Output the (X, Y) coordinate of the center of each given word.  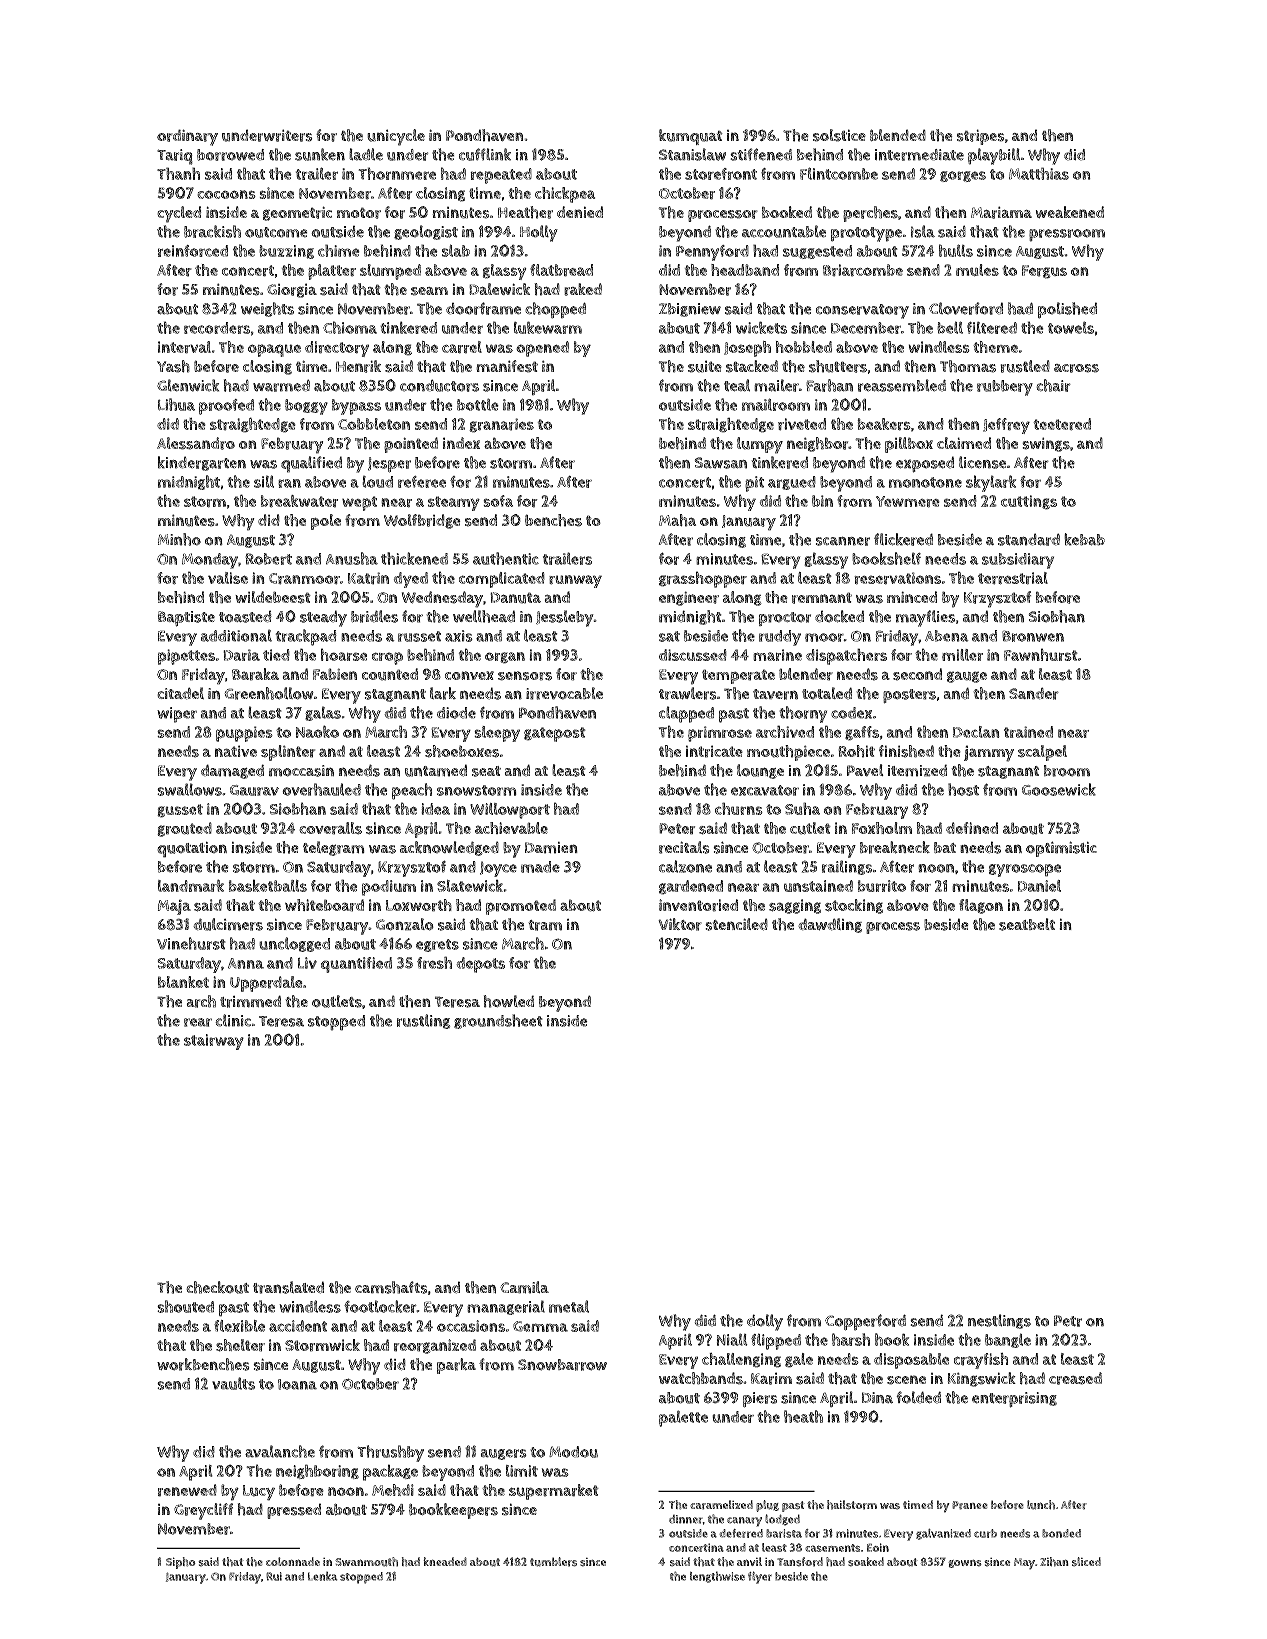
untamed (436, 770)
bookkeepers (453, 1511)
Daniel (1039, 886)
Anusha (352, 558)
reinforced (193, 251)
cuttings (1029, 502)
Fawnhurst (1041, 654)
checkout (217, 1287)
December (866, 328)
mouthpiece (788, 753)
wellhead (484, 616)
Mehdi (393, 1490)
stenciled (736, 924)
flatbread (561, 270)
